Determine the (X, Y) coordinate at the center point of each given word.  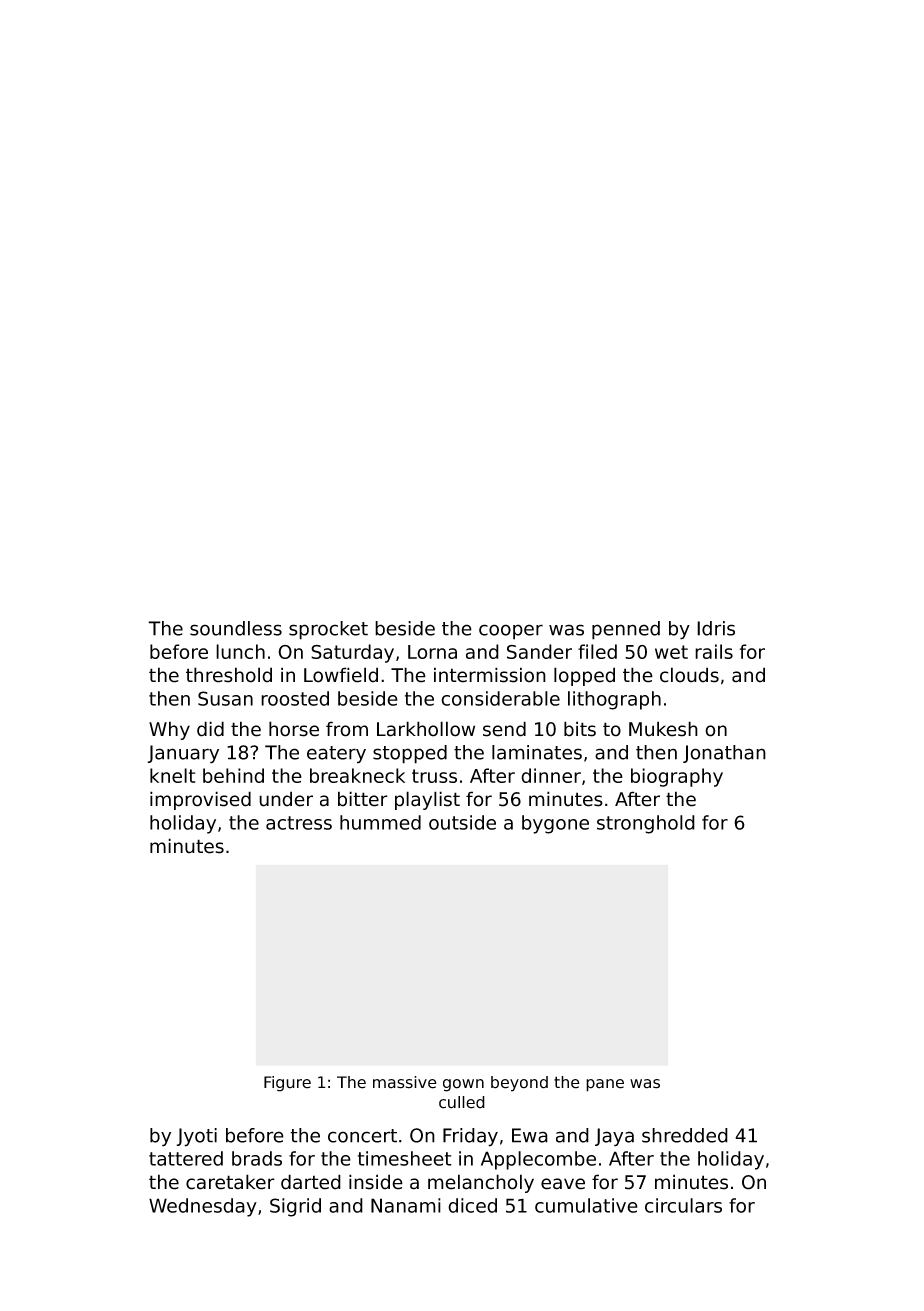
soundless (236, 628)
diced (472, 1205)
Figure (287, 1084)
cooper (511, 632)
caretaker (230, 1182)
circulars (683, 1205)
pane (605, 1085)
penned (626, 630)
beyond (519, 1084)
